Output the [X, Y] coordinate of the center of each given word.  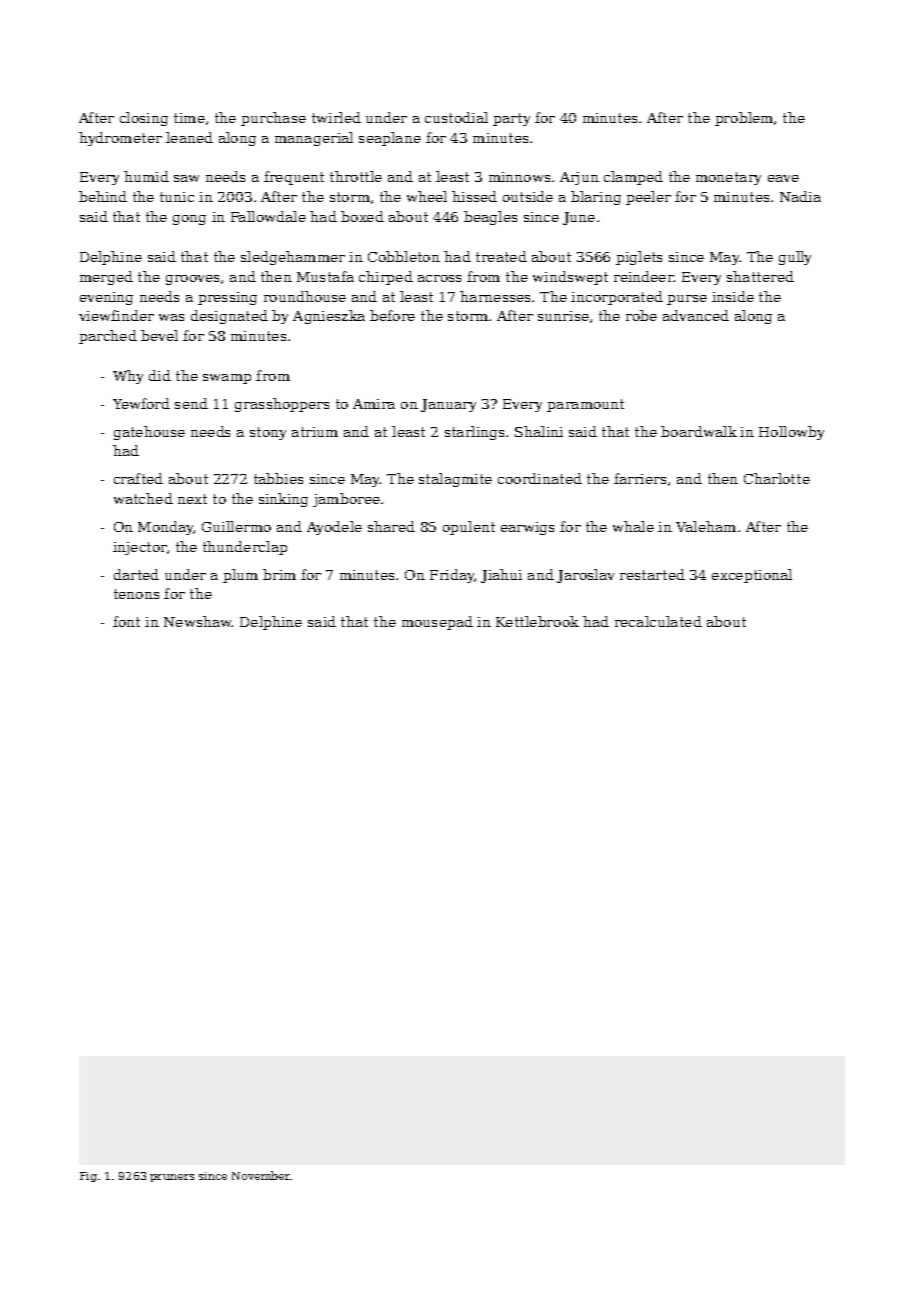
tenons [136, 594]
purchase [273, 119]
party [511, 119]
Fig [88, 1177]
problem [744, 119]
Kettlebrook [537, 621]
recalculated [658, 621]
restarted [652, 574]
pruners [172, 1178]
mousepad [437, 623]
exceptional [752, 576]
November [261, 1175]
